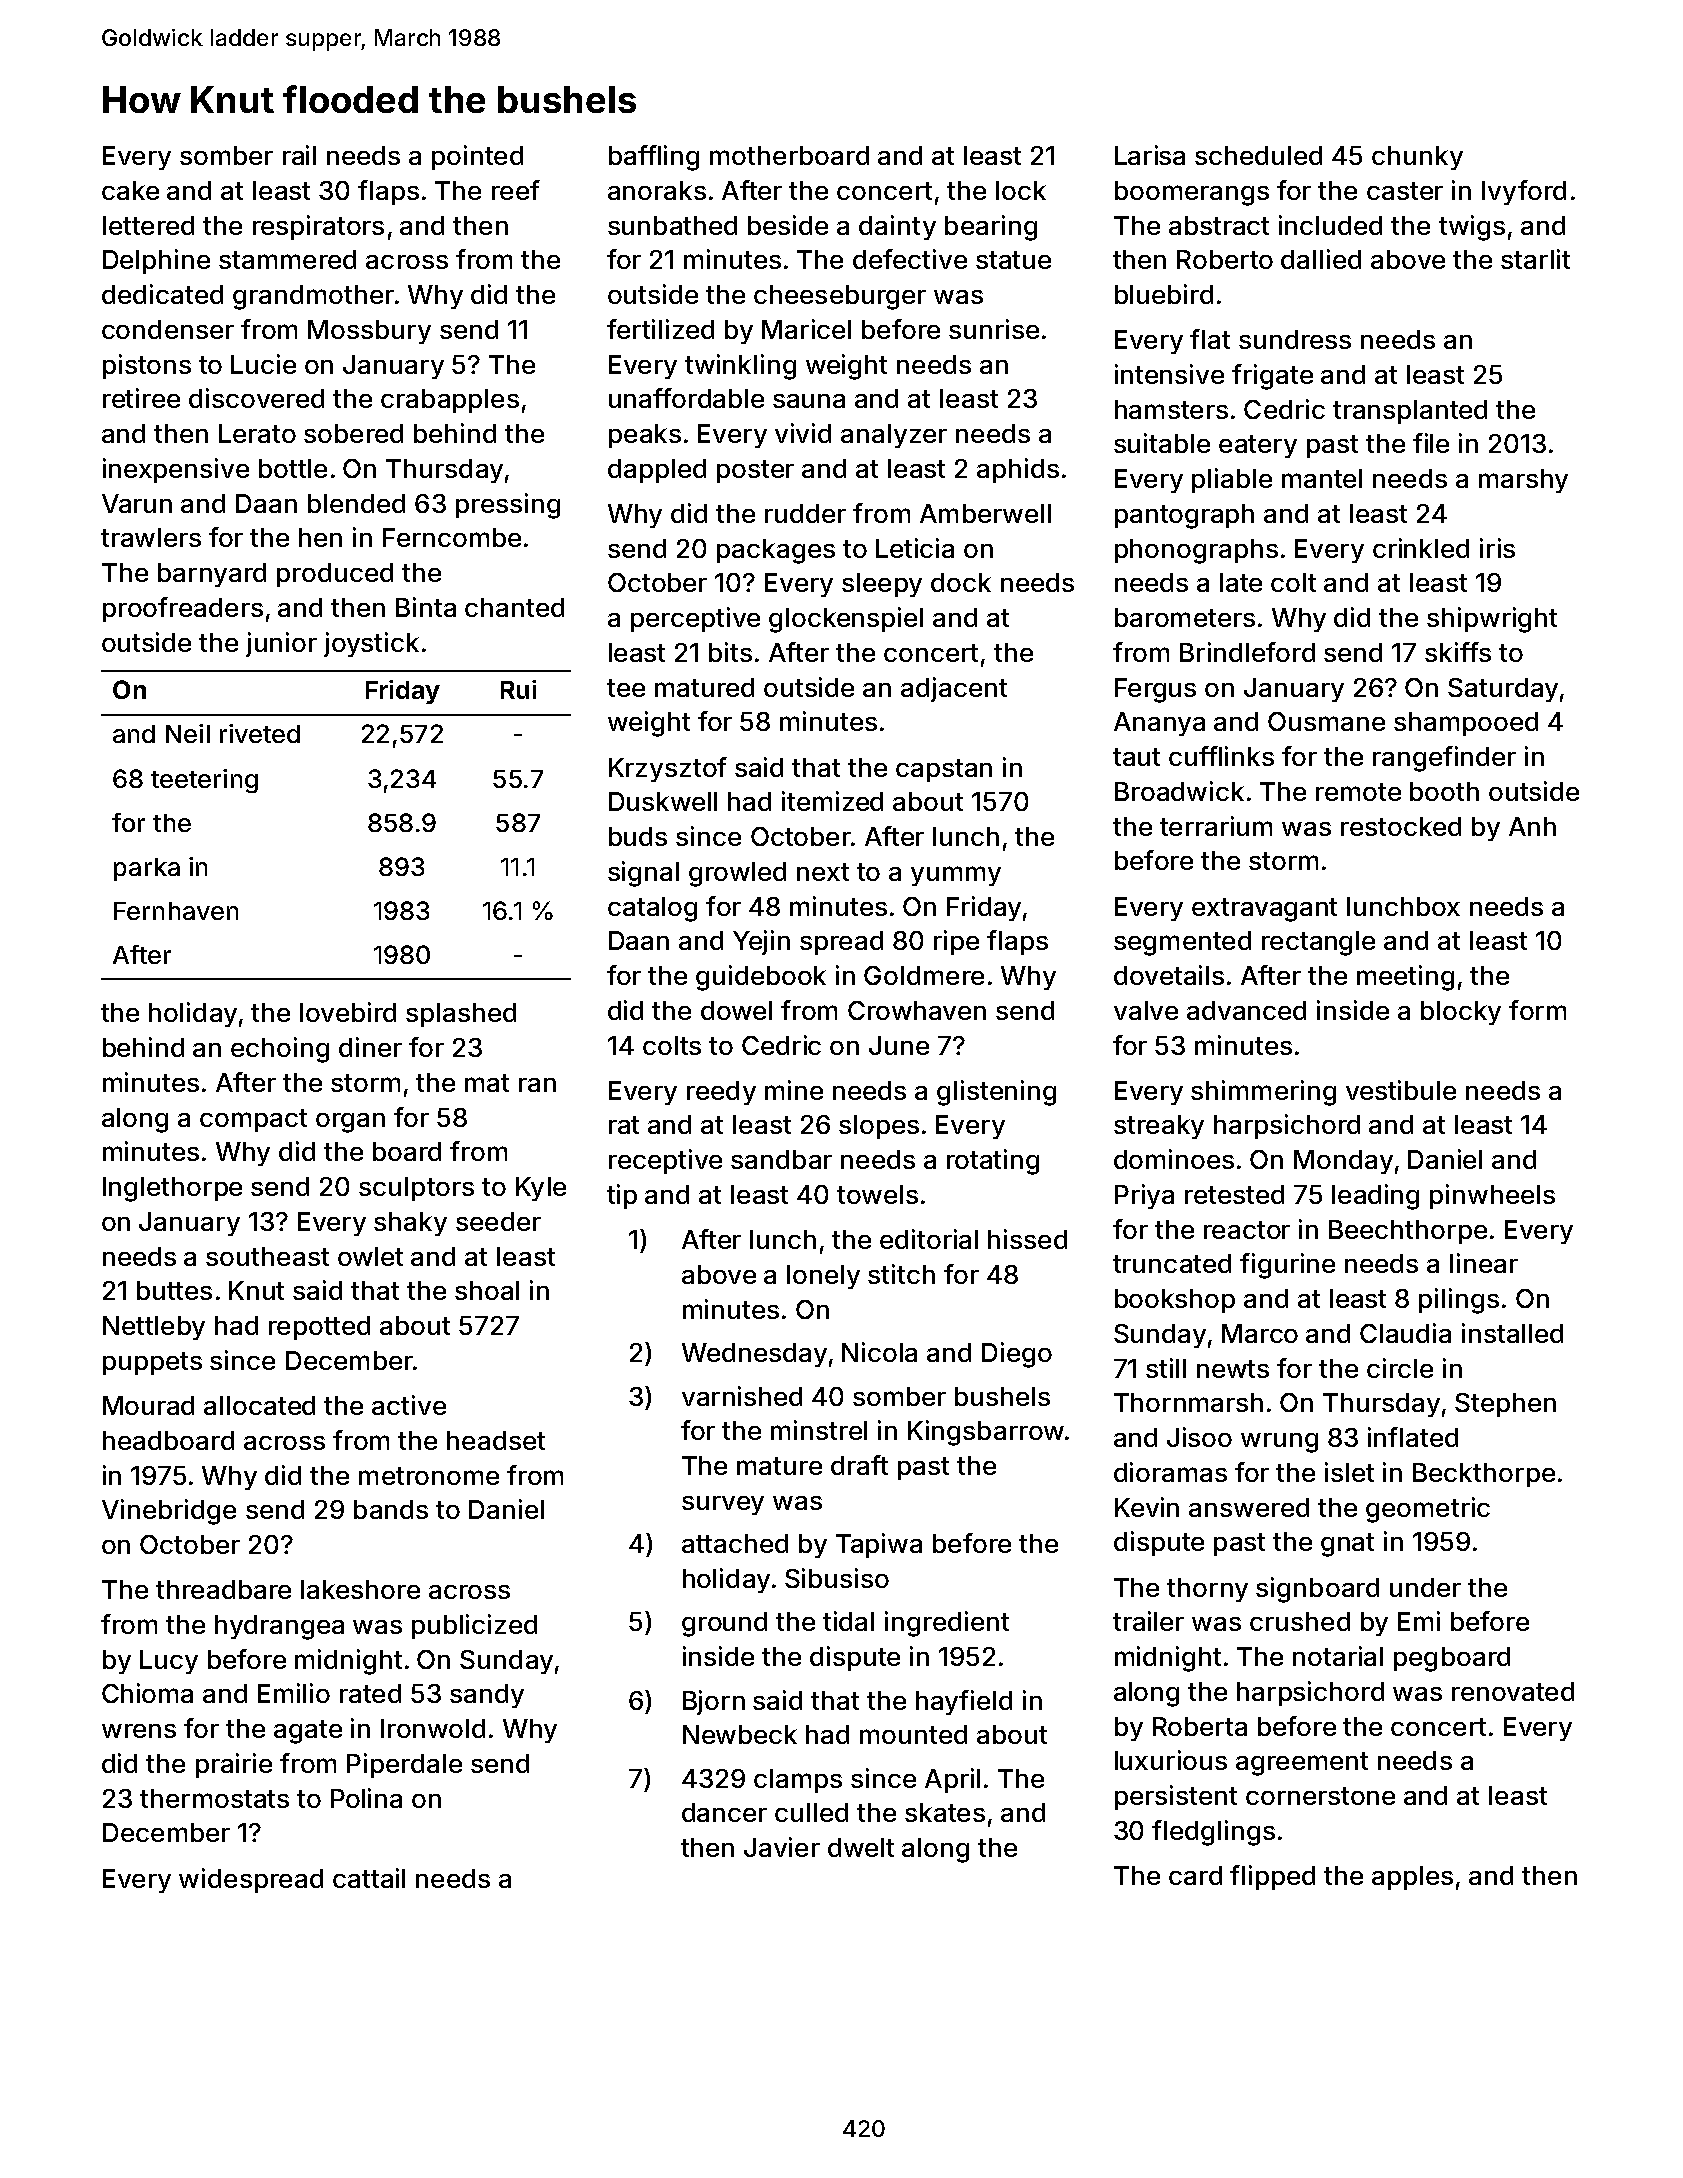 The height and width of the screenshot is (2178, 1683). Describe the element at coordinates (477, 157) in the screenshot. I see `pointed` at that location.
